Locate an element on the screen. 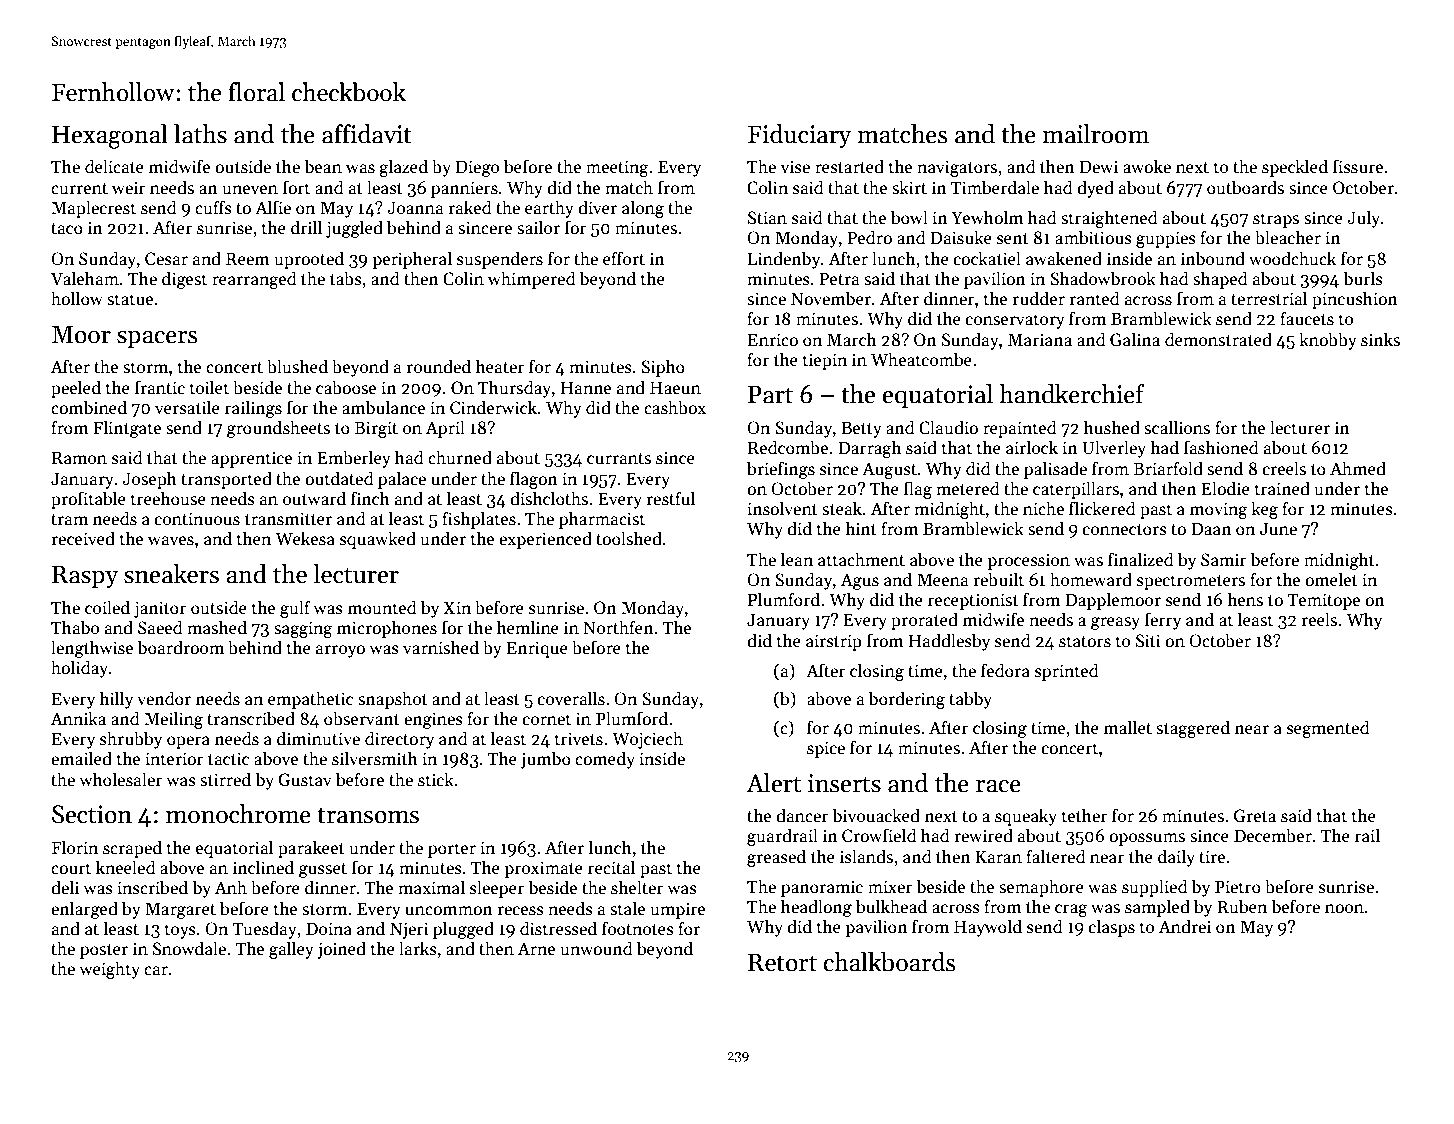 The width and height of the screenshot is (1454, 1124). Fiduciary is located at coordinates (799, 136).
